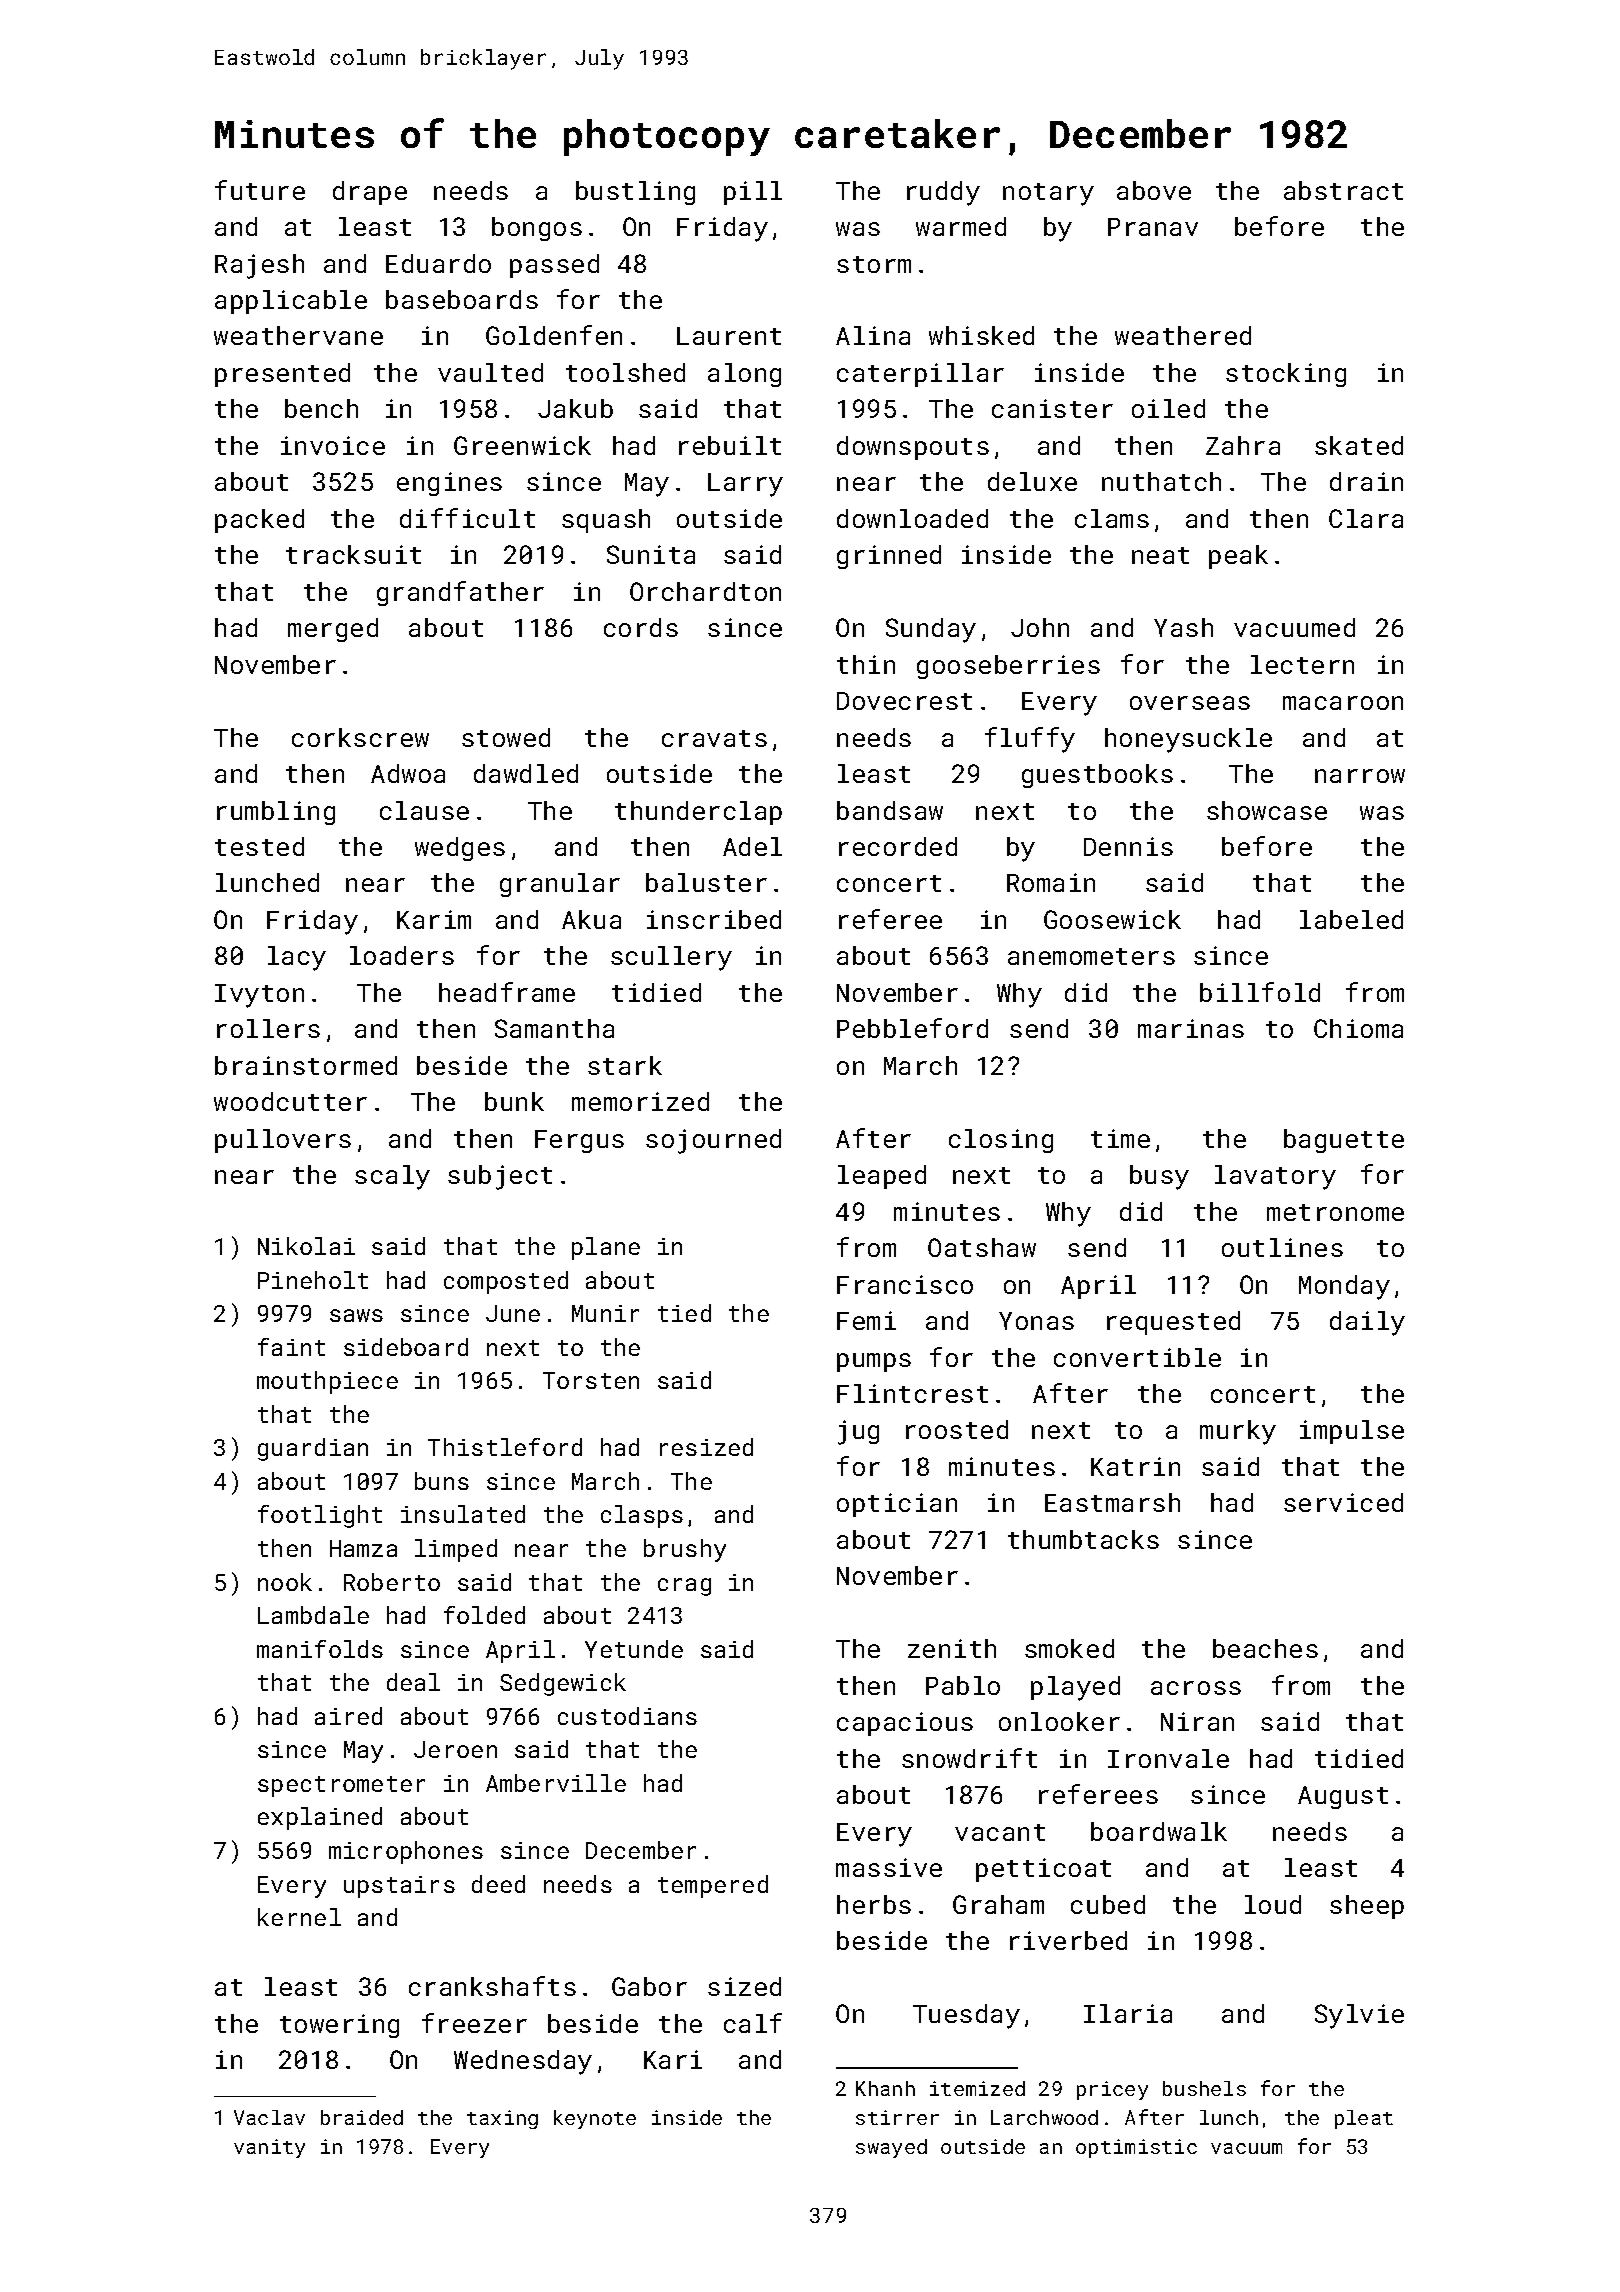  Describe the element at coordinates (370, 193) in the screenshot. I see `drape` at that location.
